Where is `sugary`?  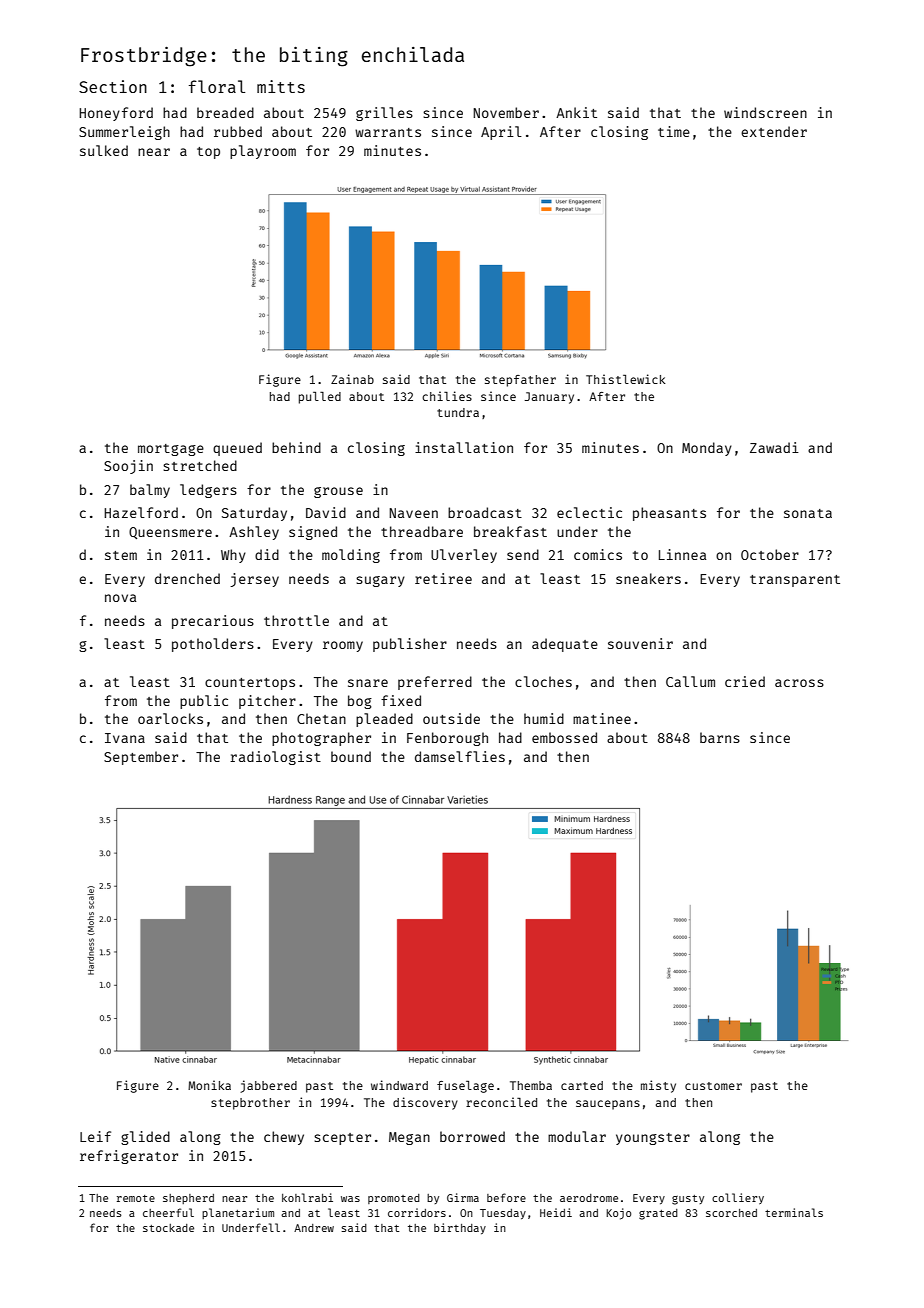 sugary is located at coordinates (380, 581).
